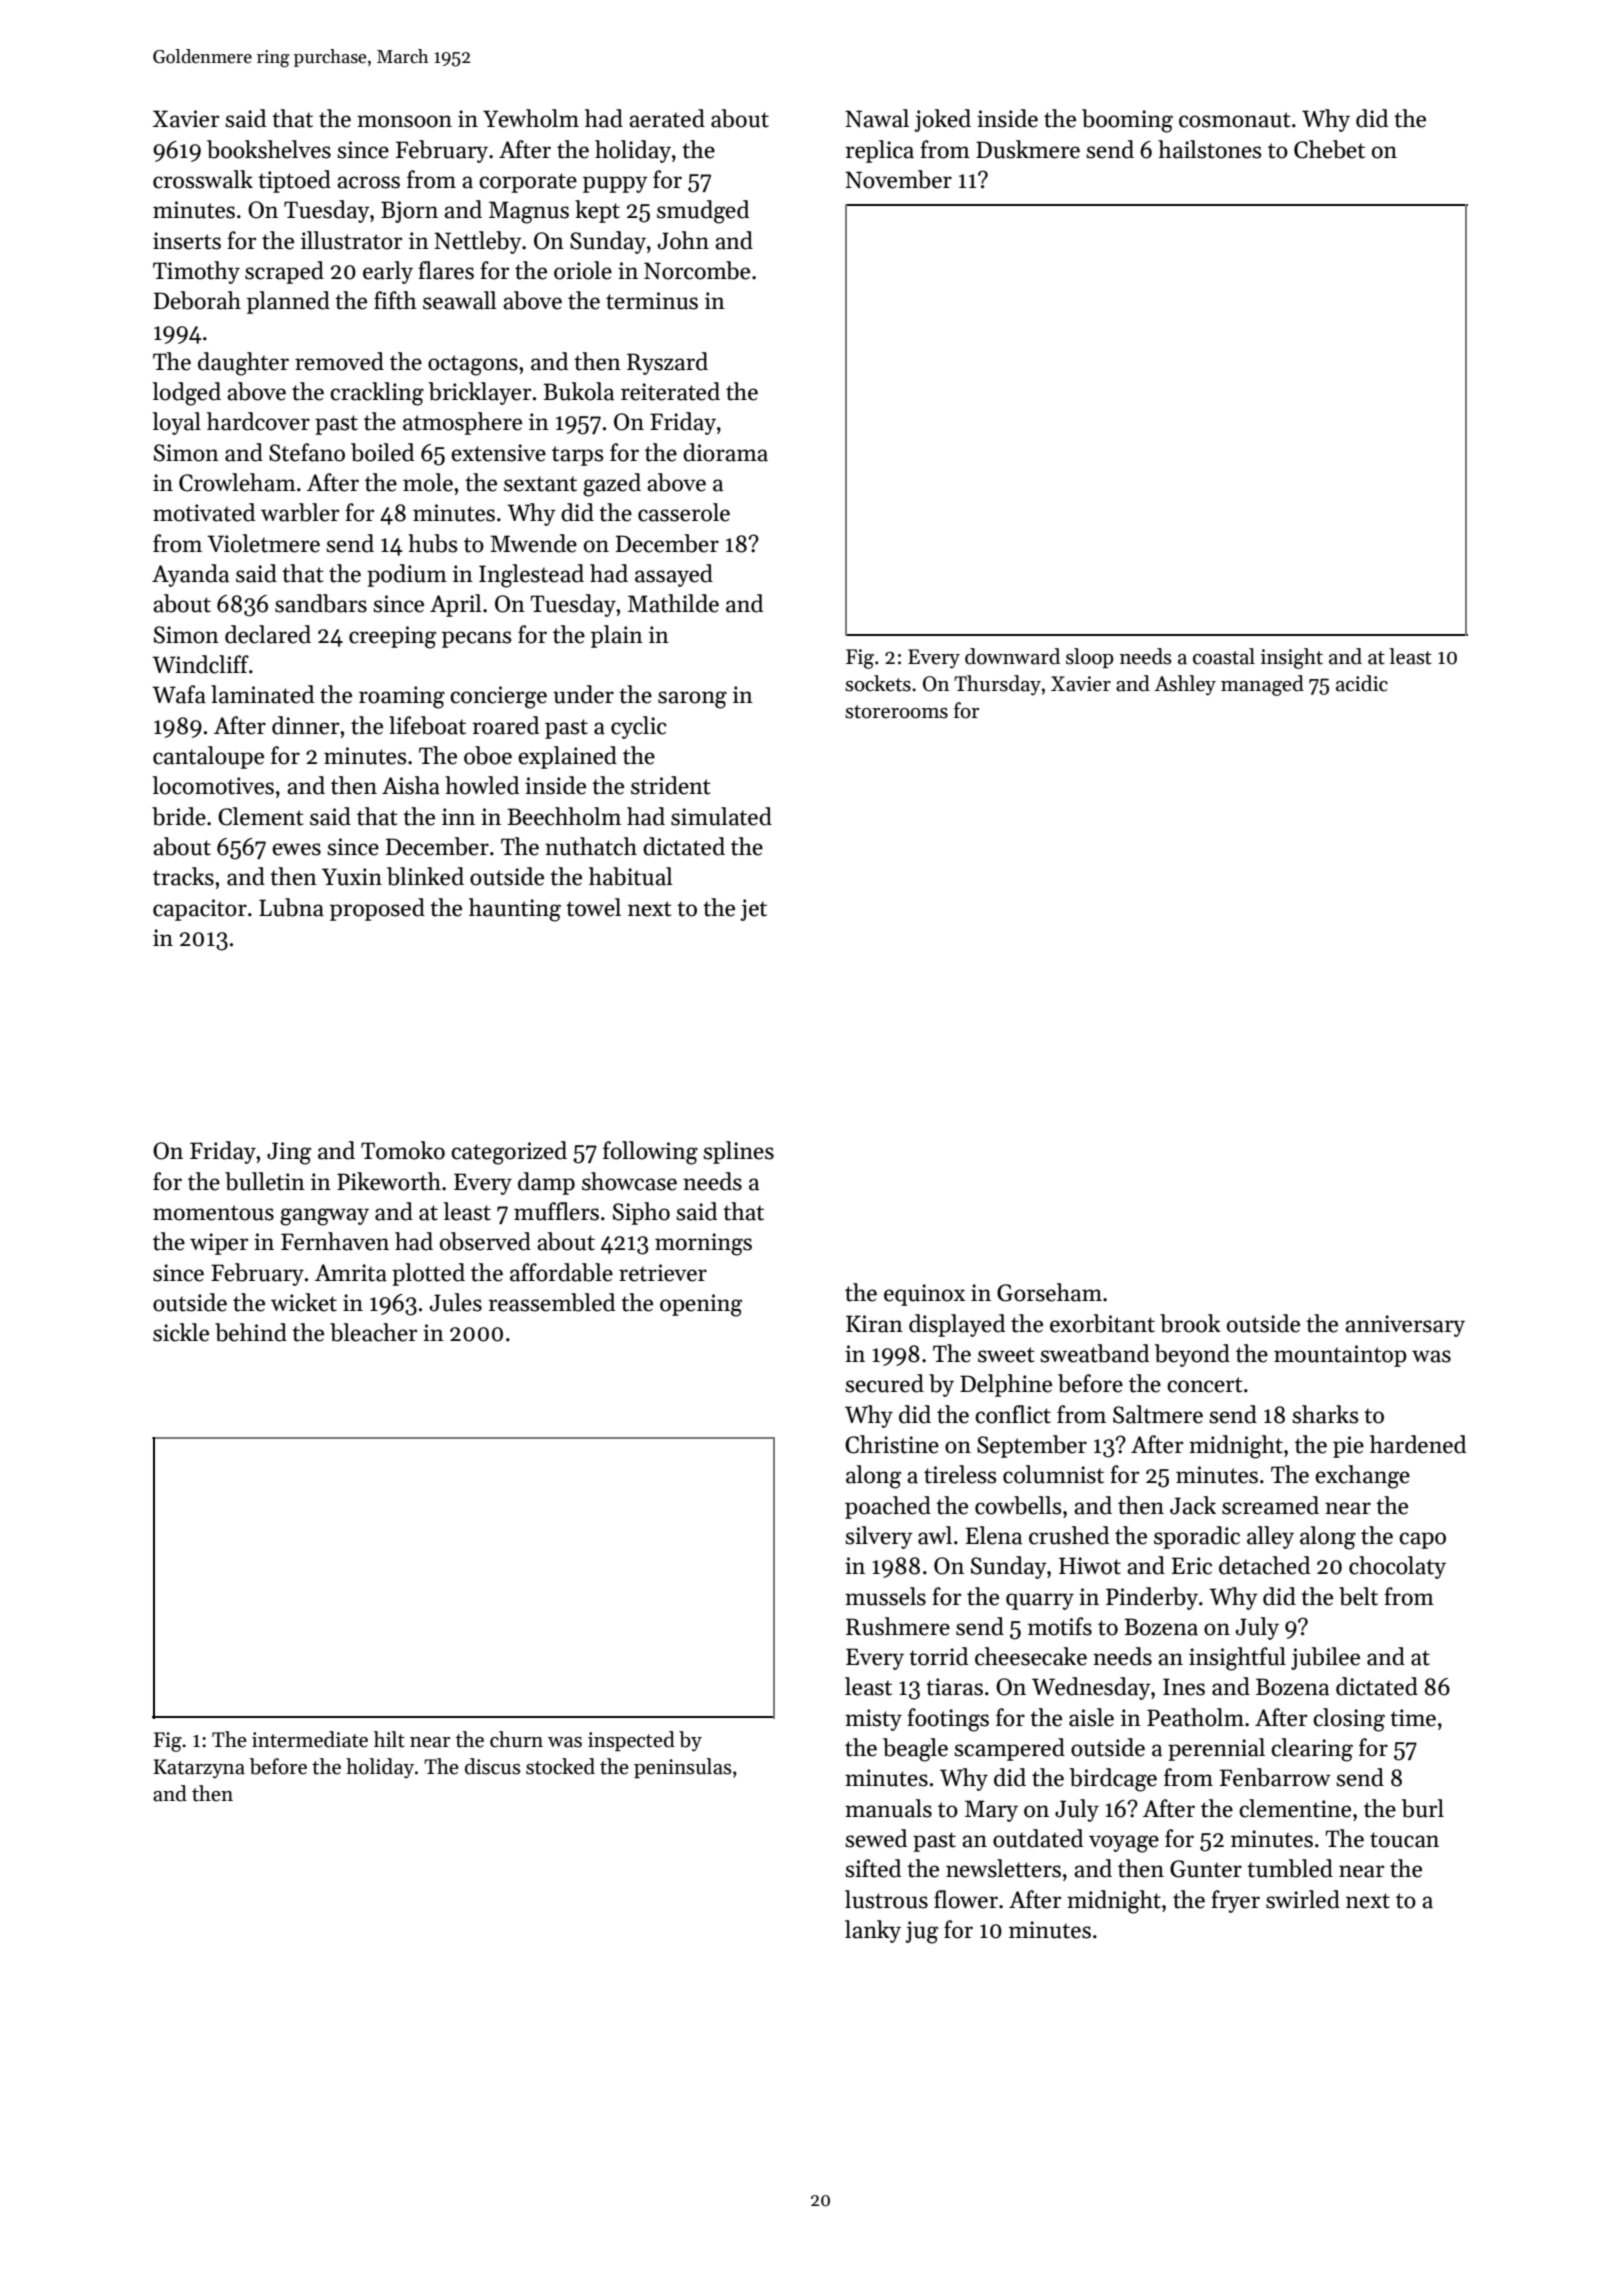 Image resolution: width=1620 pixels, height=2292 pixels. What do you see at coordinates (462, 423) in the screenshot?
I see `atmosphere` at bounding box center [462, 423].
